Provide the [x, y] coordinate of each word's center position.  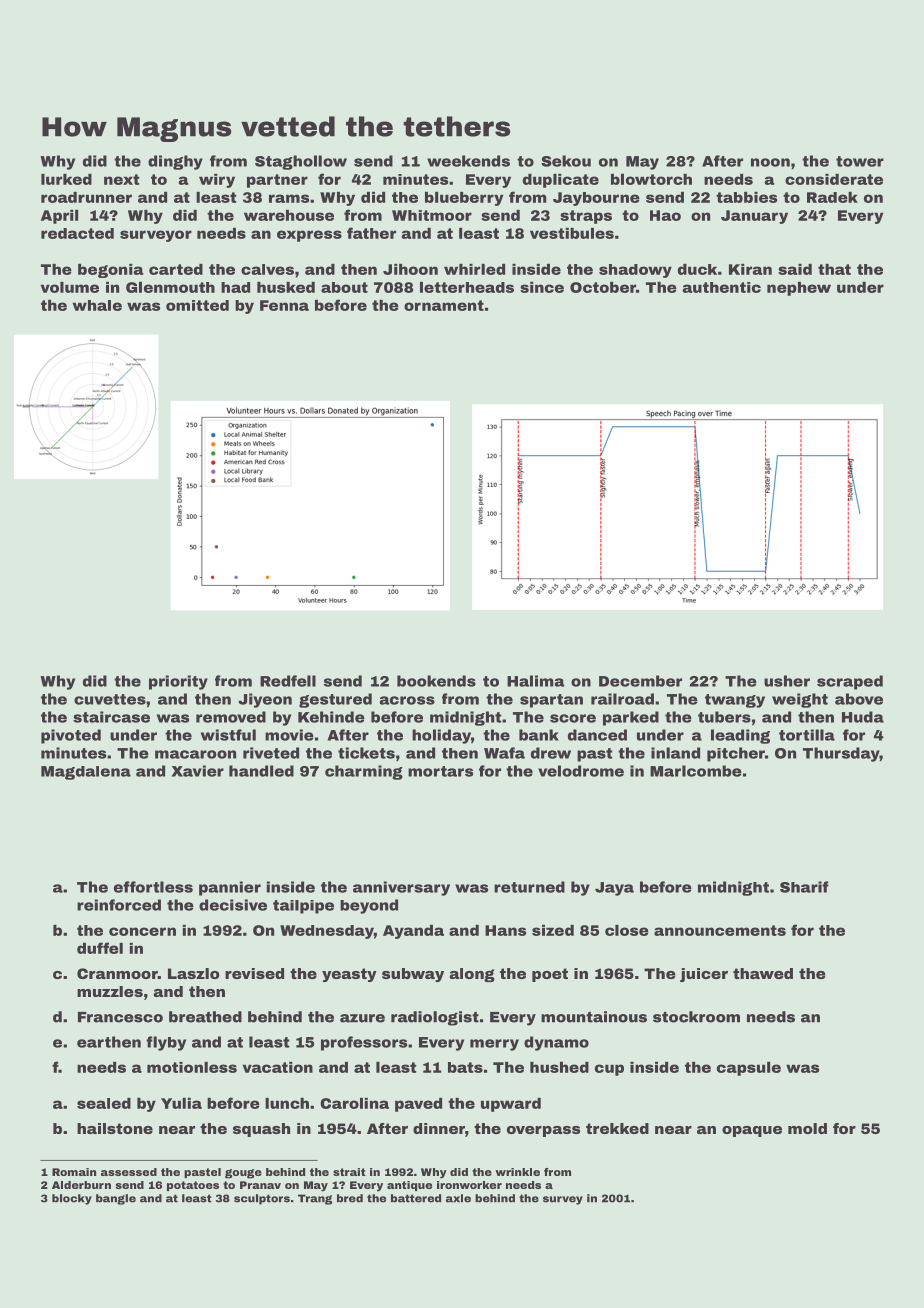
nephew [799, 289]
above [859, 699]
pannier [230, 888]
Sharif [804, 887]
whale [97, 305]
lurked [66, 179]
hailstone [115, 1128]
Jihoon [410, 269]
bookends [436, 681]
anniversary [401, 888]
